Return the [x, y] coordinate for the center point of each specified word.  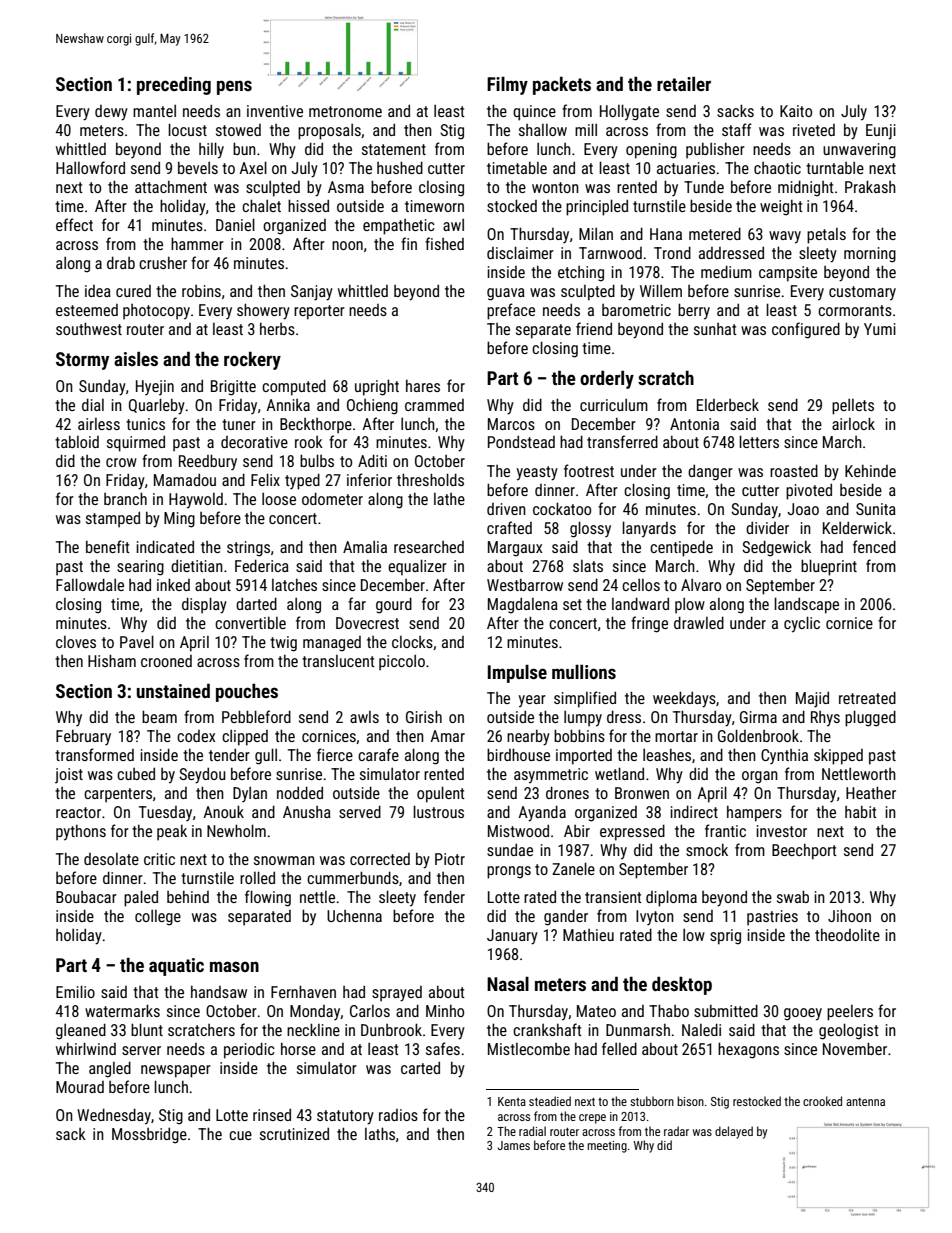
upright [377, 387]
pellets [853, 407]
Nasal [508, 984]
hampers [754, 813]
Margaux [515, 549]
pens [234, 87]
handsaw [219, 991]
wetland [619, 773]
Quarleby [157, 406]
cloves [76, 642]
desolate [111, 859]
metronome [345, 111]
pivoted [809, 491]
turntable [835, 168]
